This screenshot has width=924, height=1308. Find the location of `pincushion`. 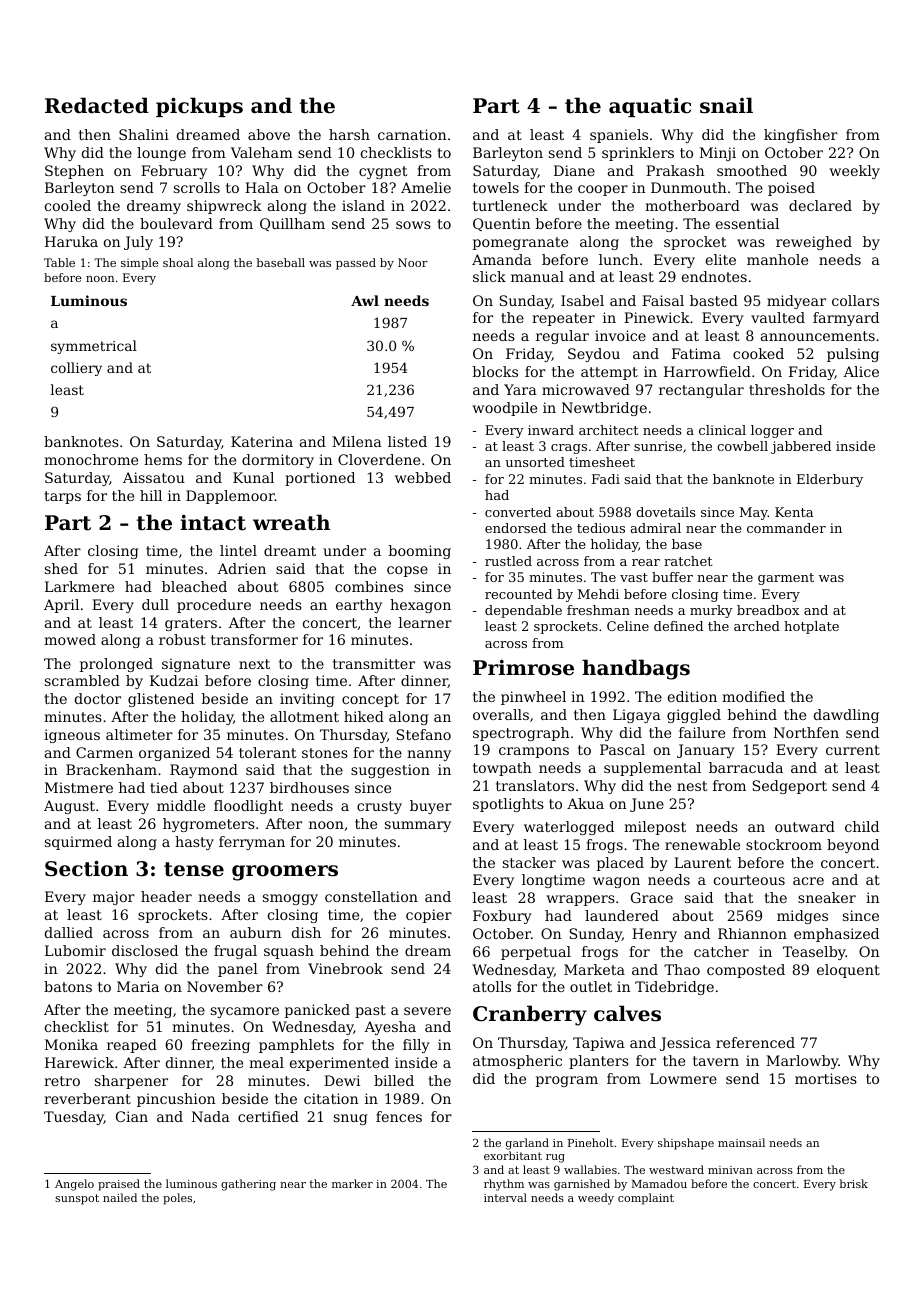

pincushion is located at coordinates (176, 1100).
